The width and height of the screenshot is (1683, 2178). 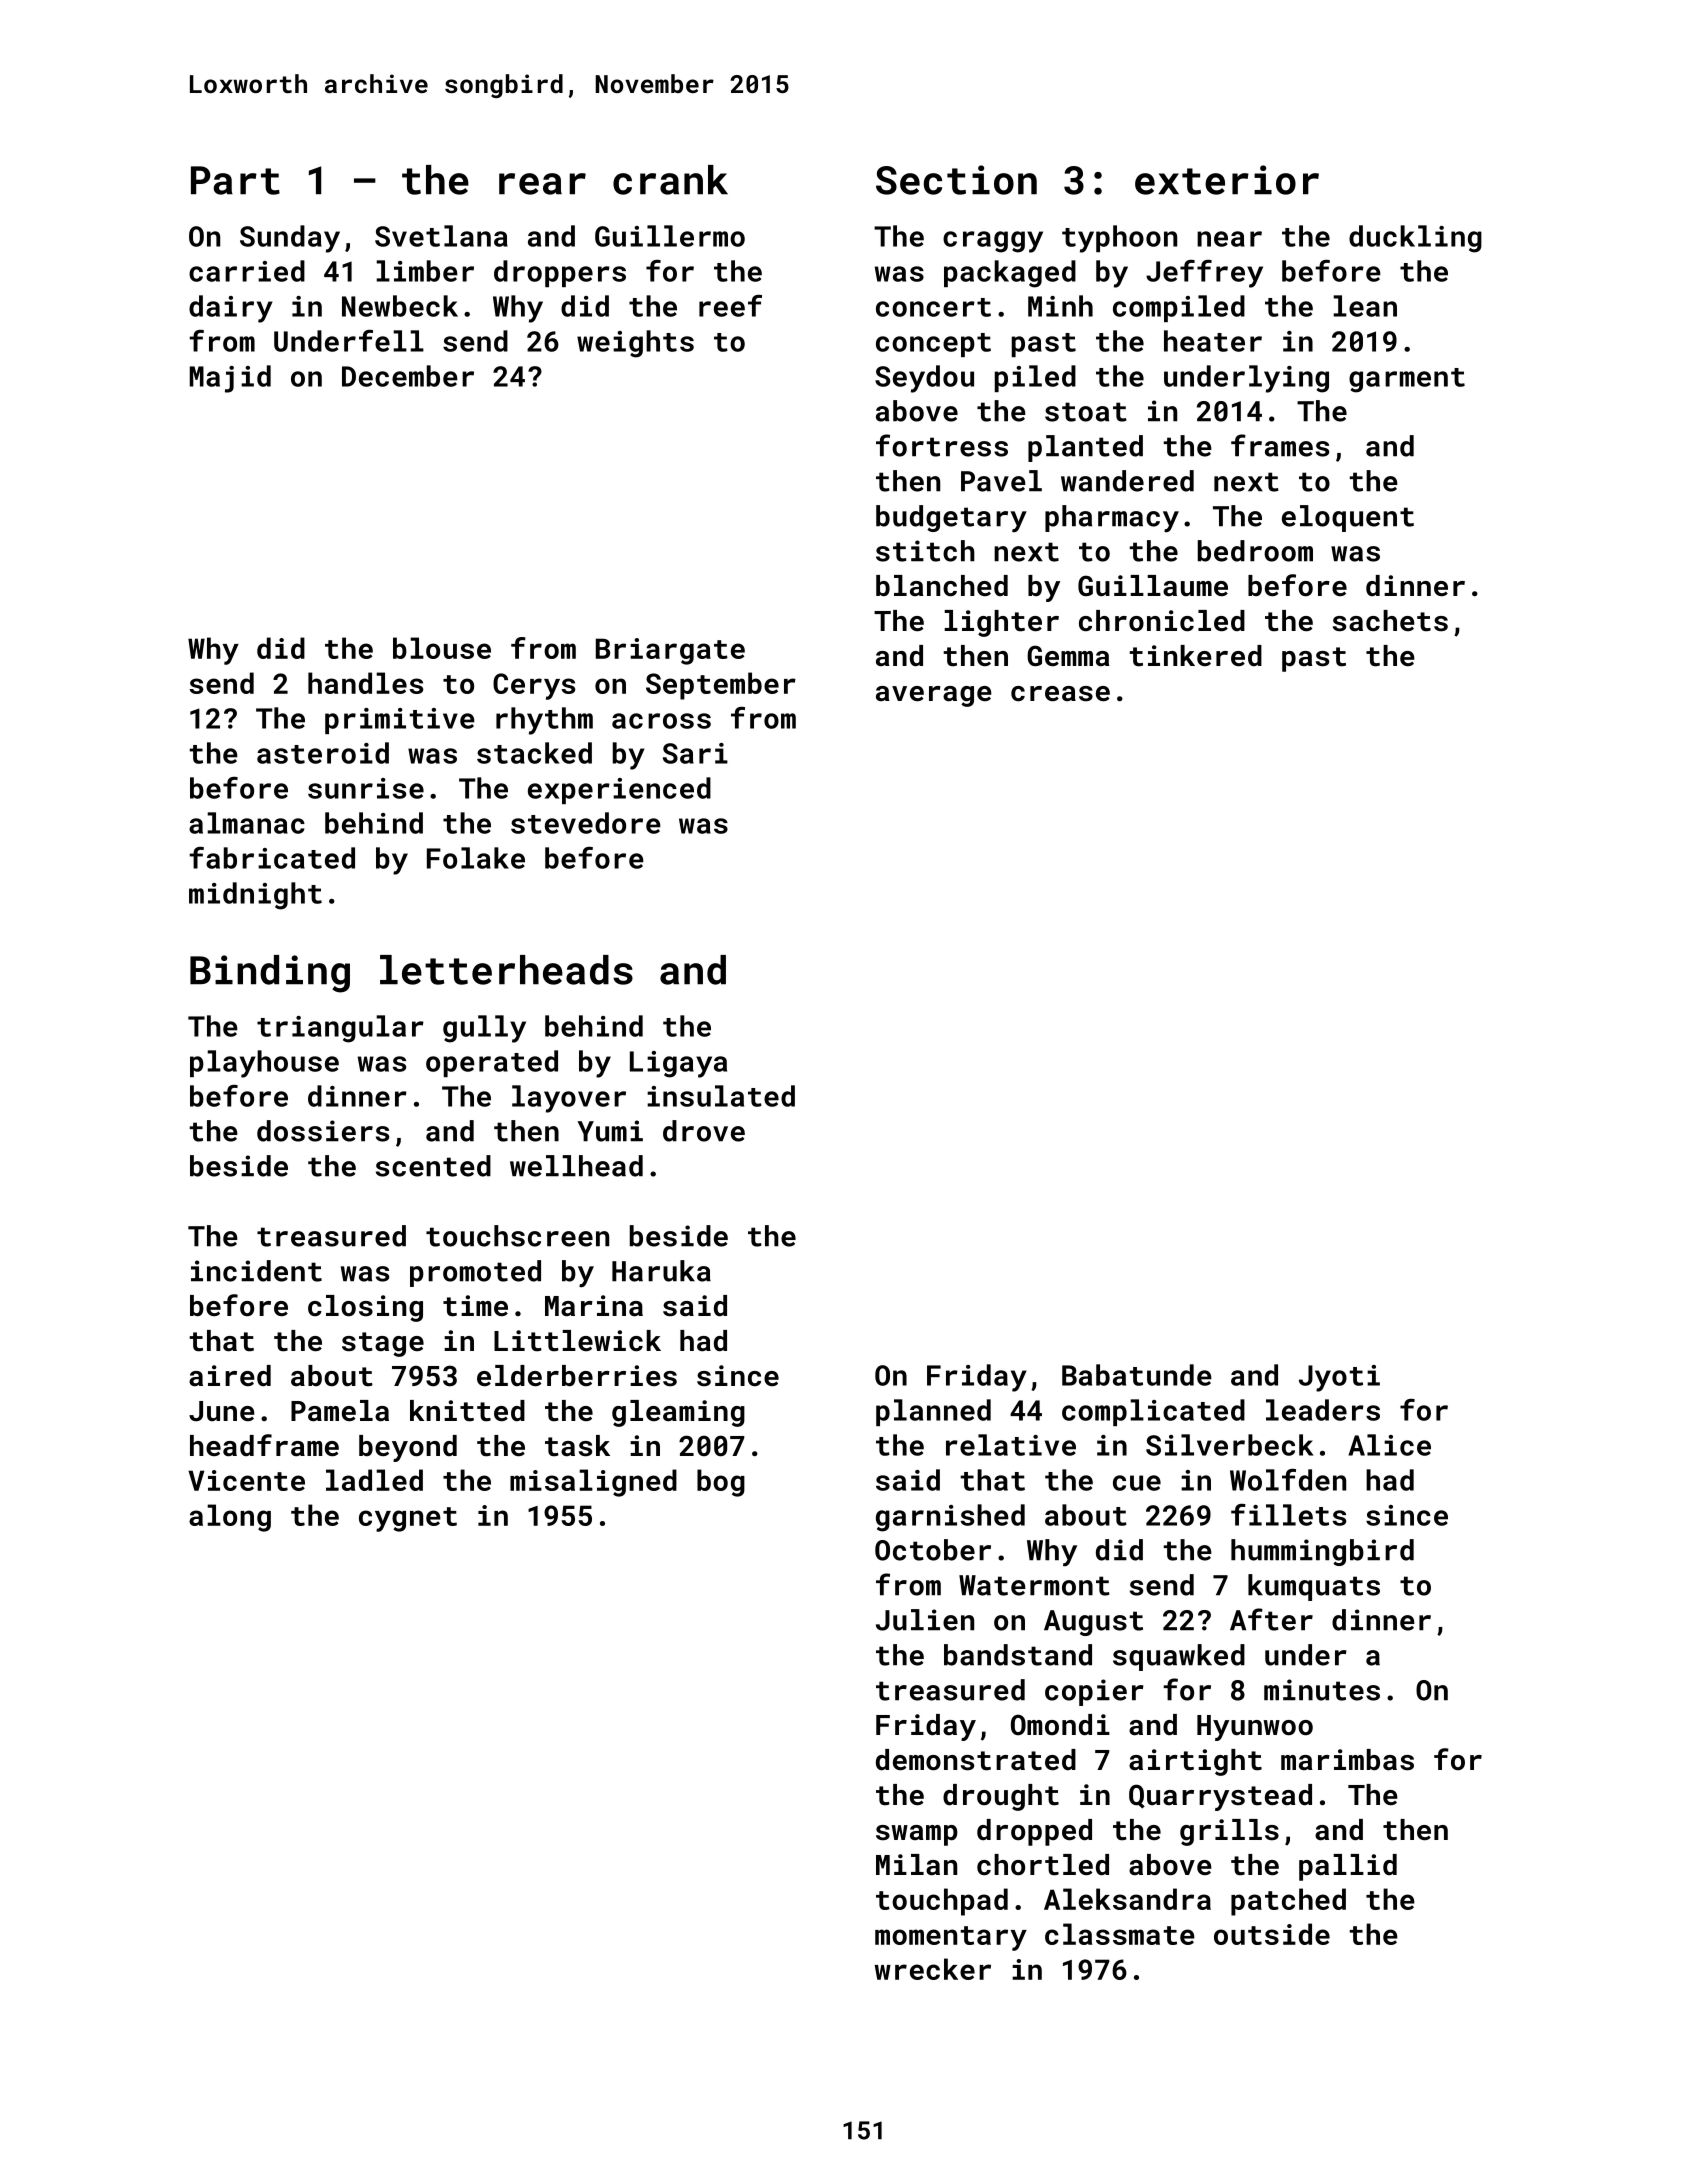 What do you see at coordinates (934, 696) in the screenshot?
I see `average` at bounding box center [934, 696].
